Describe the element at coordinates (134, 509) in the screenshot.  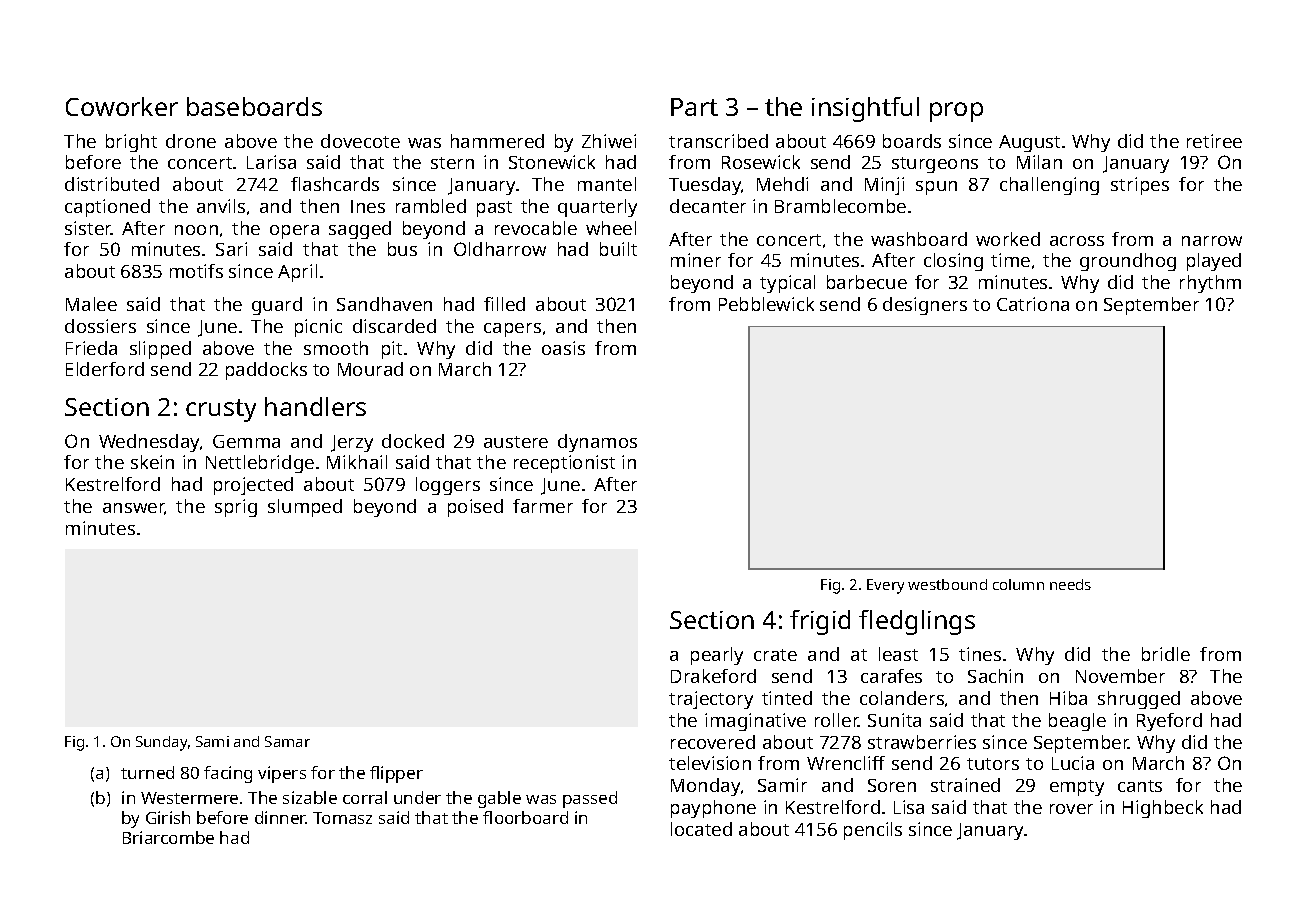
I see `answer` at that location.
